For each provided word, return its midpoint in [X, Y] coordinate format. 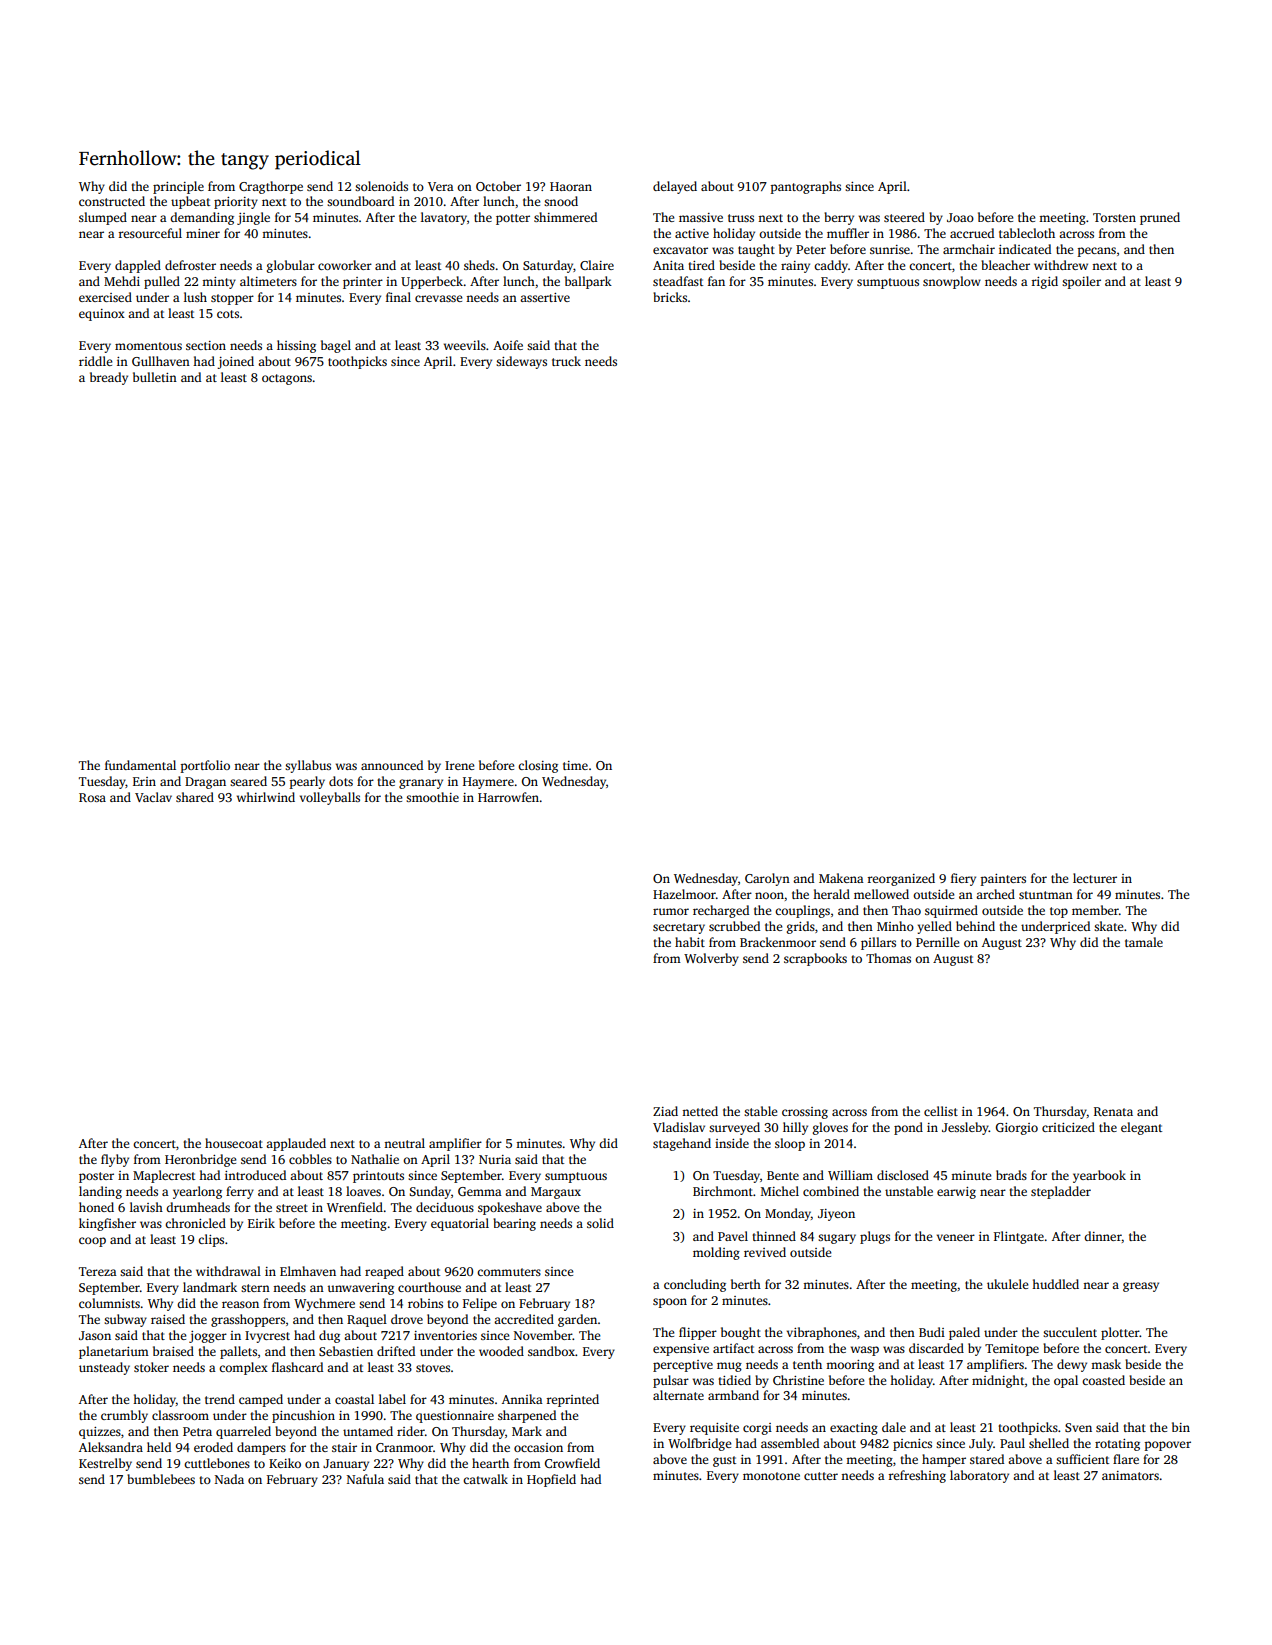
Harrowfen [508, 797]
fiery [963, 879]
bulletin [155, 377]
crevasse [439, 298]
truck [566, 361]
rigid [1044, 282]
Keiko [285, 1463]
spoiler [1081, 282]
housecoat [234, 1143]
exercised [105, 297]
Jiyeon [836, 1215]
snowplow [952, 282]
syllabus [308, 766]
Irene [460, 765]
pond [908, 1128]
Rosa [92, 797]
